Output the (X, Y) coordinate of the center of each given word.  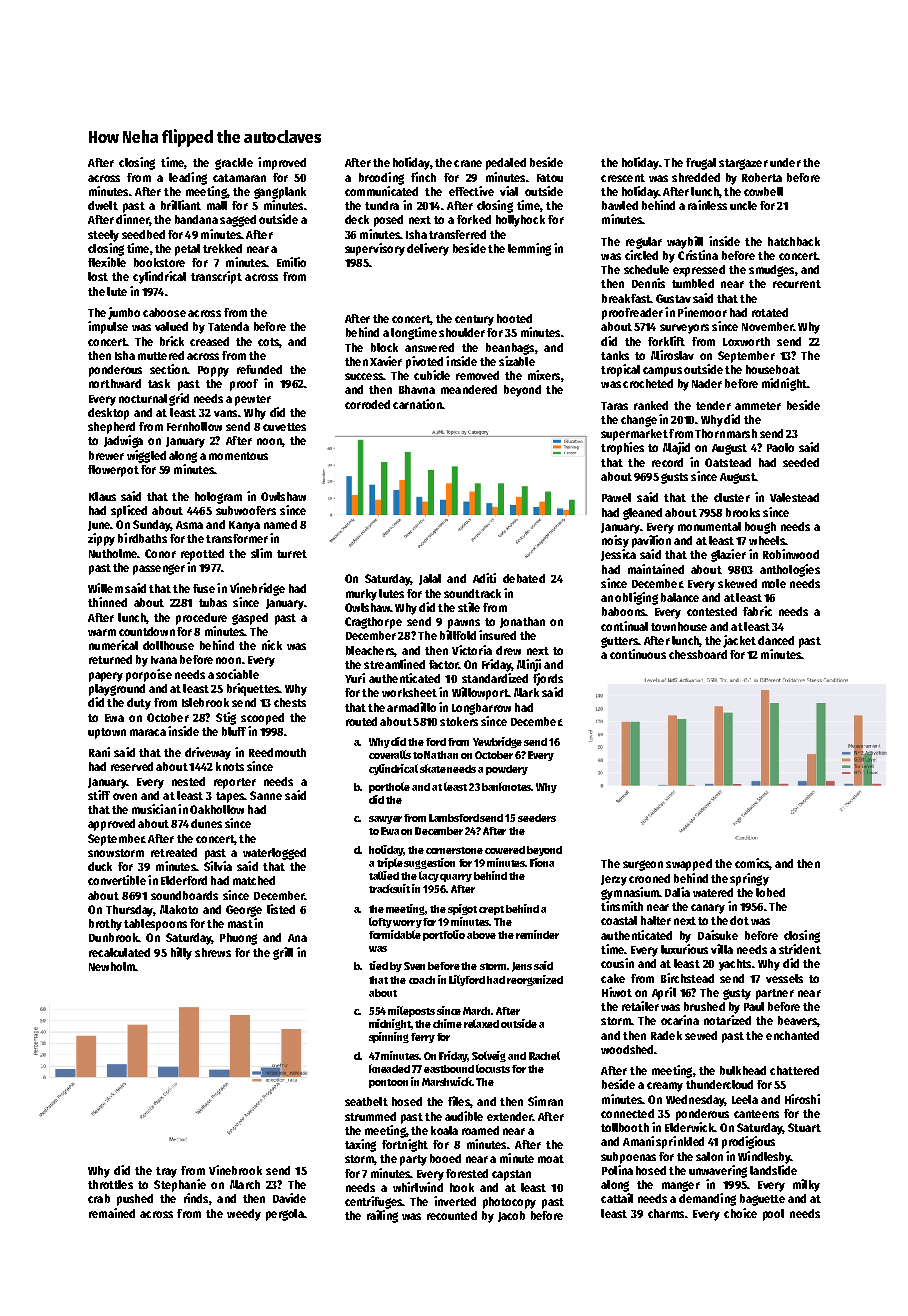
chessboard (698, 654)
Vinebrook (235, 1170)
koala (444, 1130)
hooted (514, 318)
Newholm (112, 966)
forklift (666, 341)
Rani (99, 752)
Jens (522, 967)
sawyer (385, 820)
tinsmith (622, 906)
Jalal (430, 579)
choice (740, 1213)
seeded (801, 462)
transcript (216, 277)
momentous (238, 456)
